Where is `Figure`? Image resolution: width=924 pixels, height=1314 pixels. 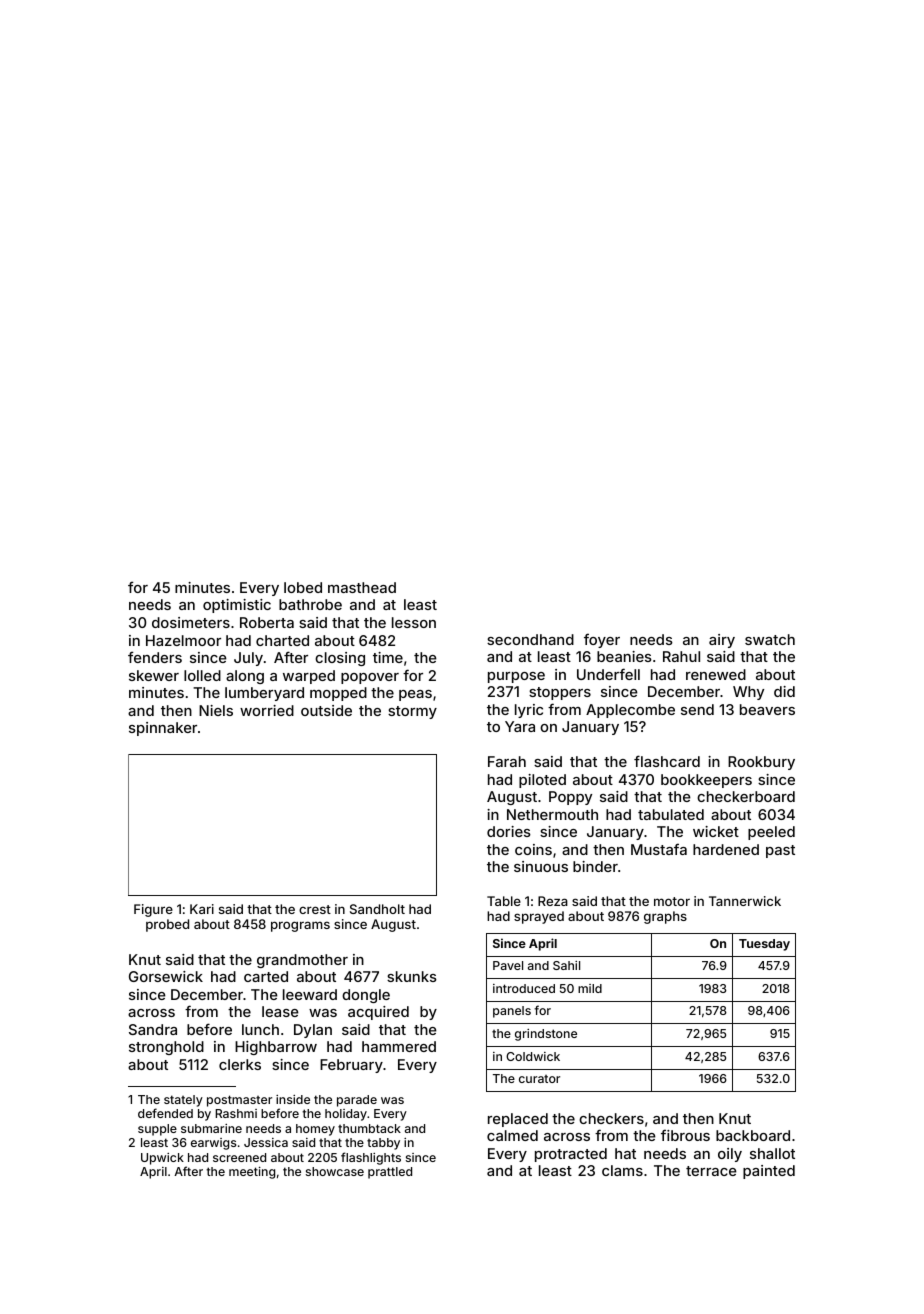
Figure is located at coordinates (153, 910).
